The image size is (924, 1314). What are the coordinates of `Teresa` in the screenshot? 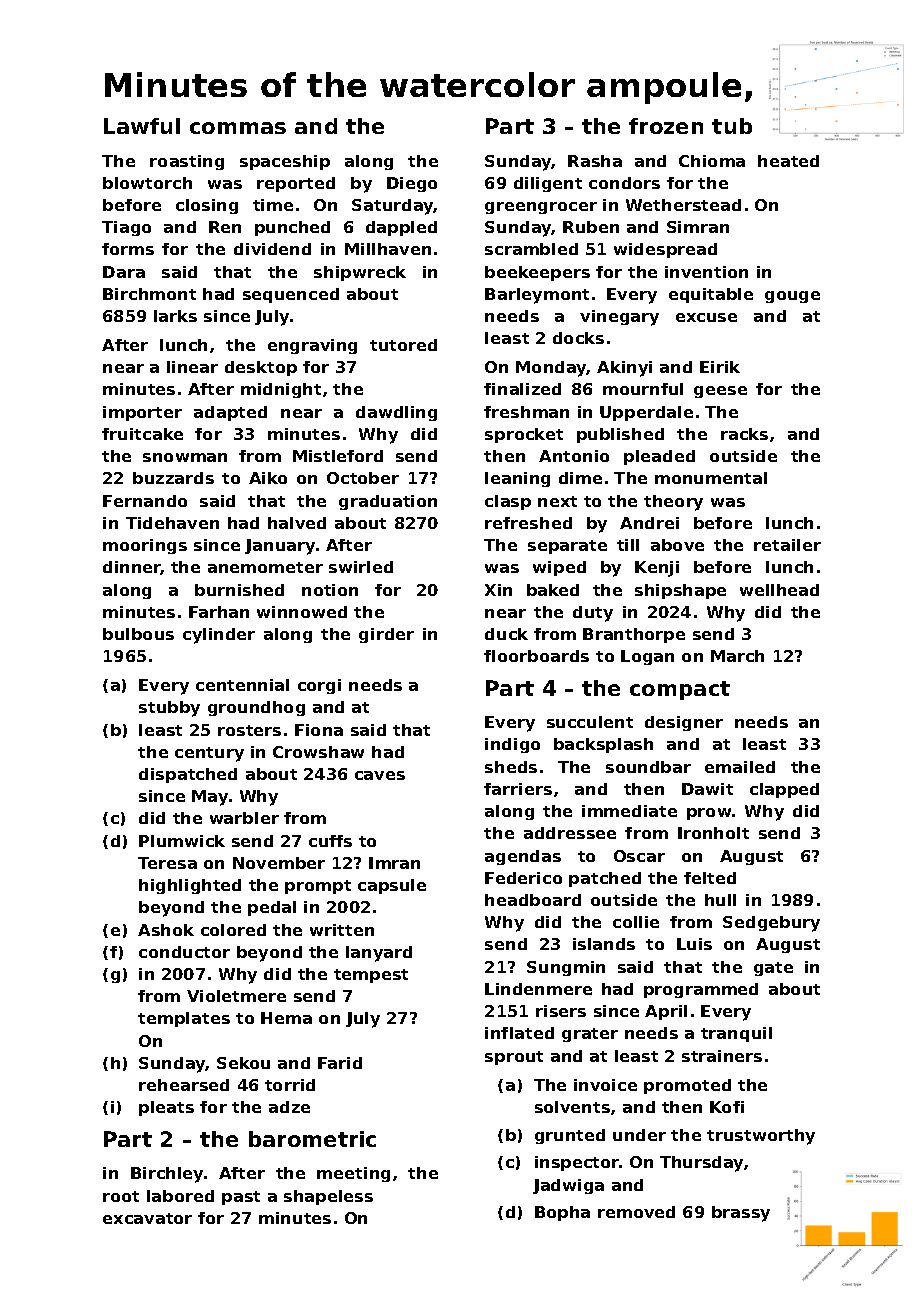 It's located at (167, 863).
